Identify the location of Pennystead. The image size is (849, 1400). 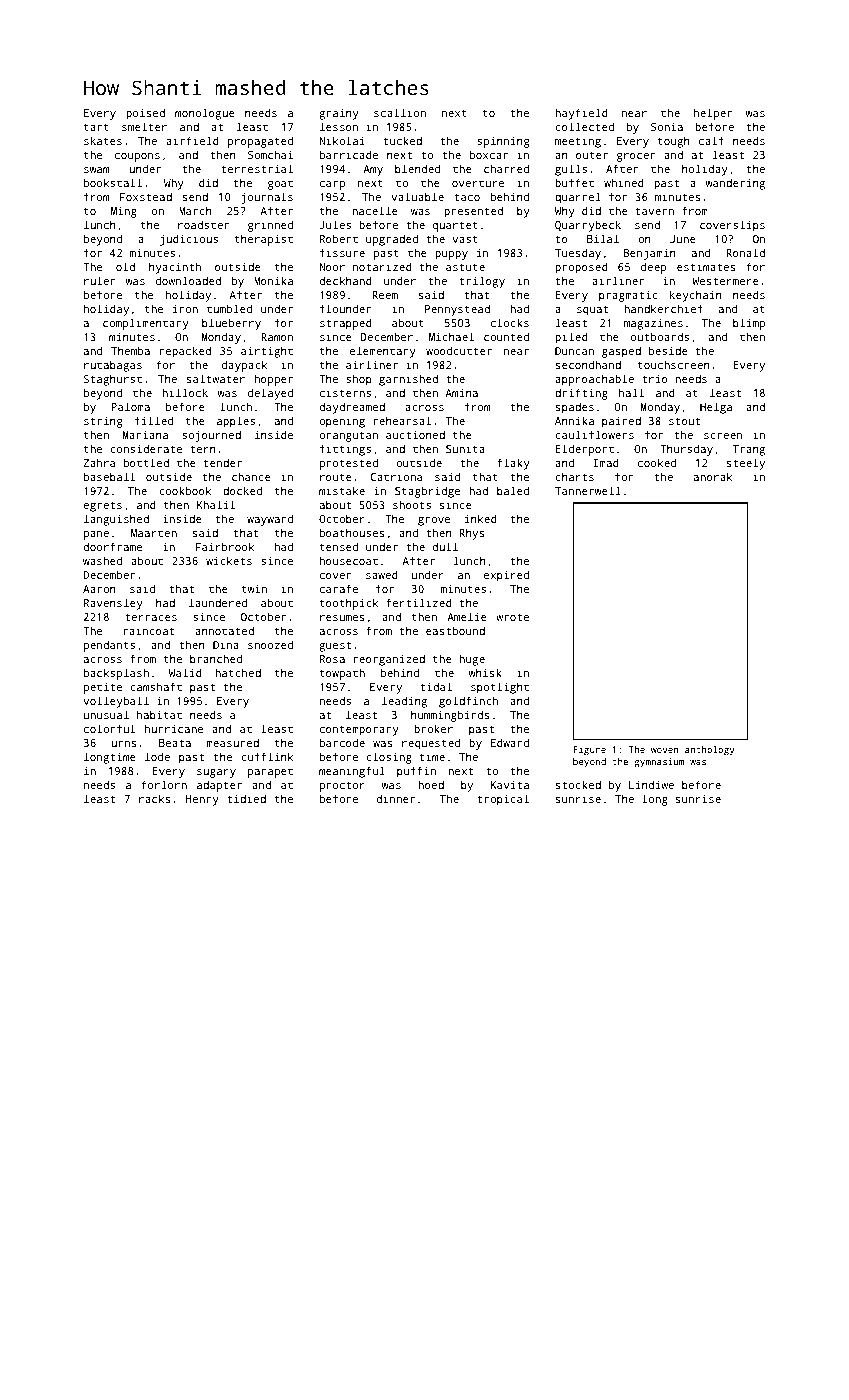
(457, 310).
